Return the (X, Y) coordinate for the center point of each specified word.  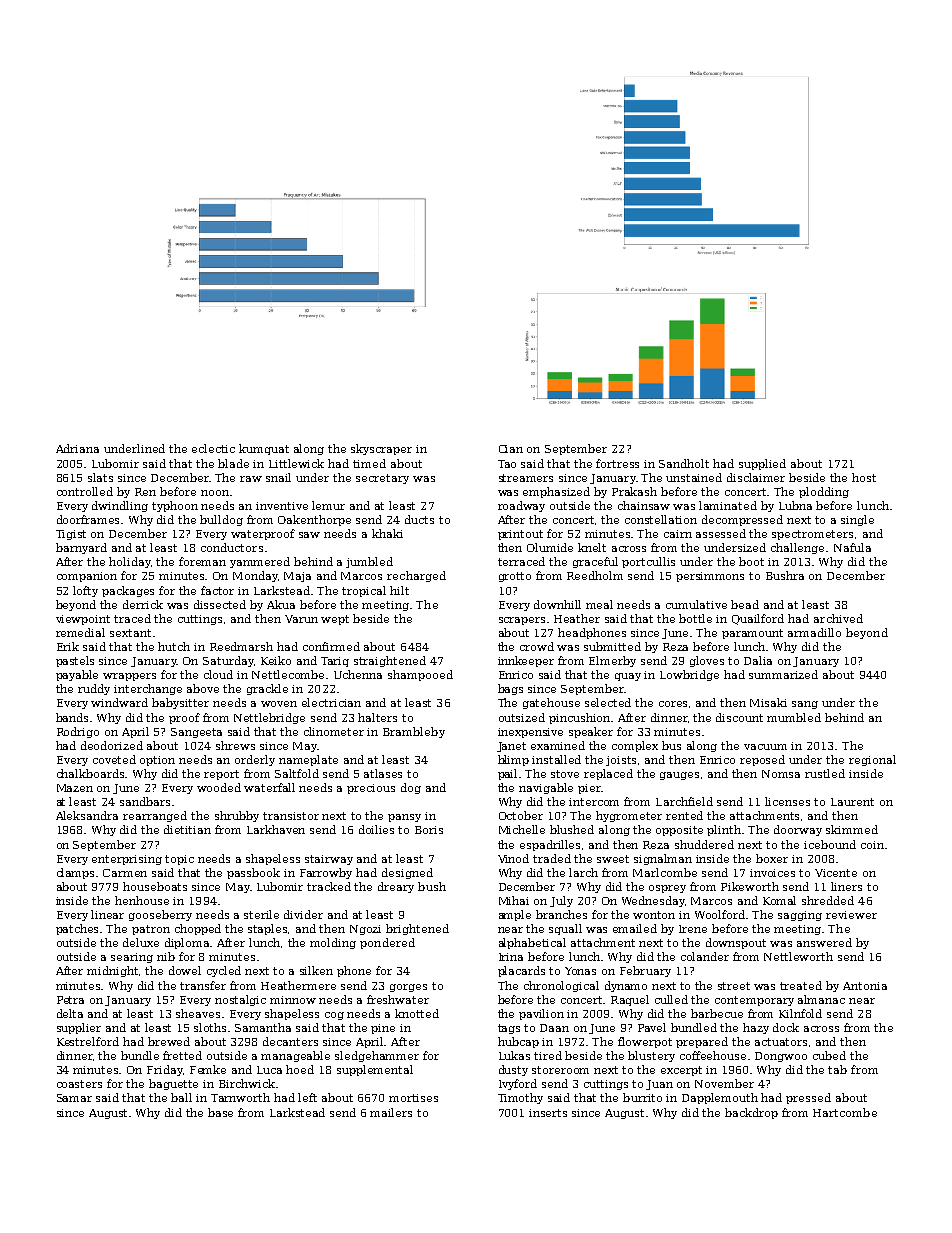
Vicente (836, 873)
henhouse (142, 900)
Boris (429, 830)
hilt (399, 590)
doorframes (88, 519)
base (220, 1112)
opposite (679, 831)
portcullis (648, 562)
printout (520, 535)
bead (745, 604)
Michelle (522, 829)
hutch (174, 646)
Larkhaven (276, 829)
